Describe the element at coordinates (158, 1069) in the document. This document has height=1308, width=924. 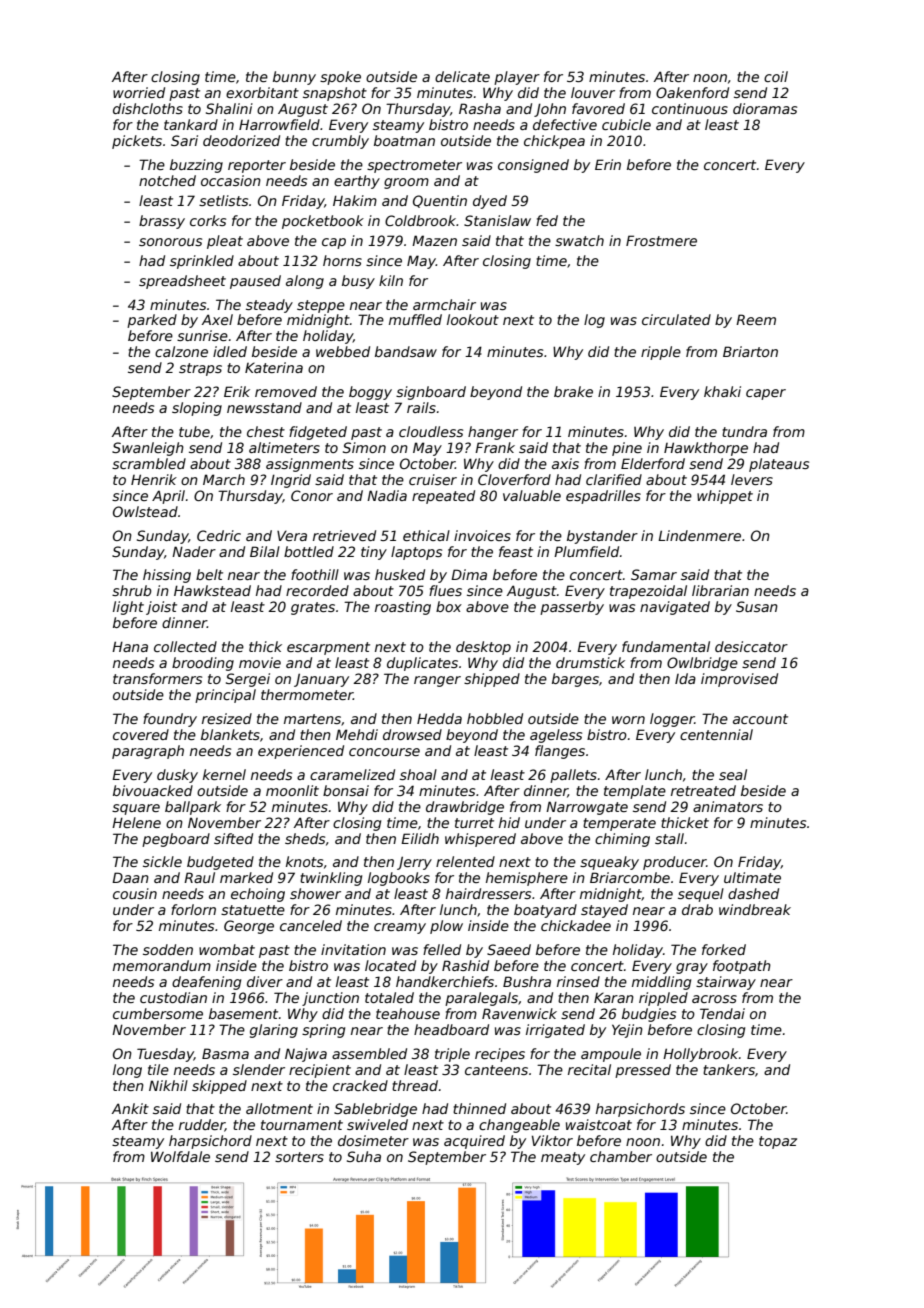
I see `tile` at that location.
